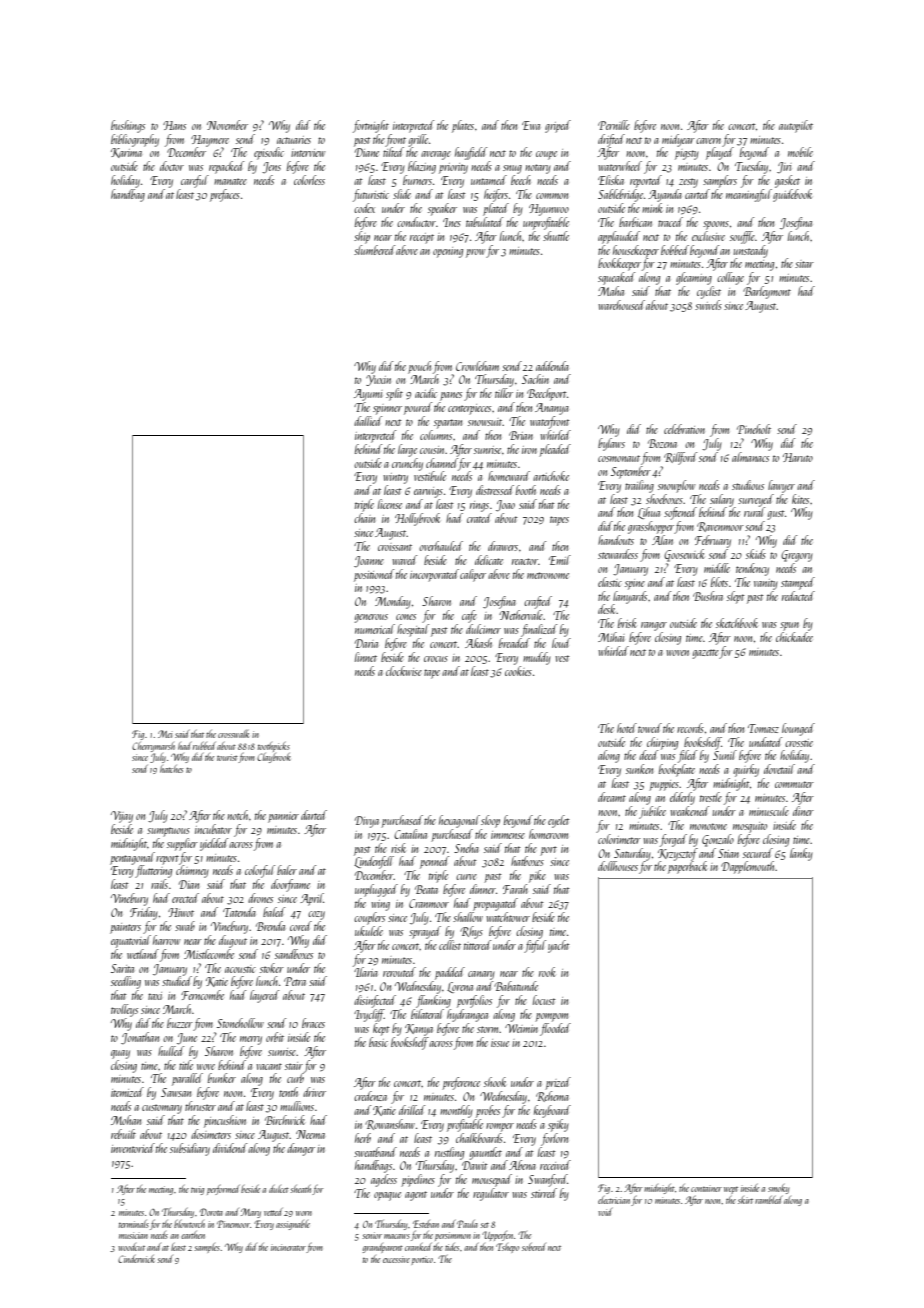  Describe the element at coordinates (549, 210) in the document. I see `Hyunwoo` at that location.
